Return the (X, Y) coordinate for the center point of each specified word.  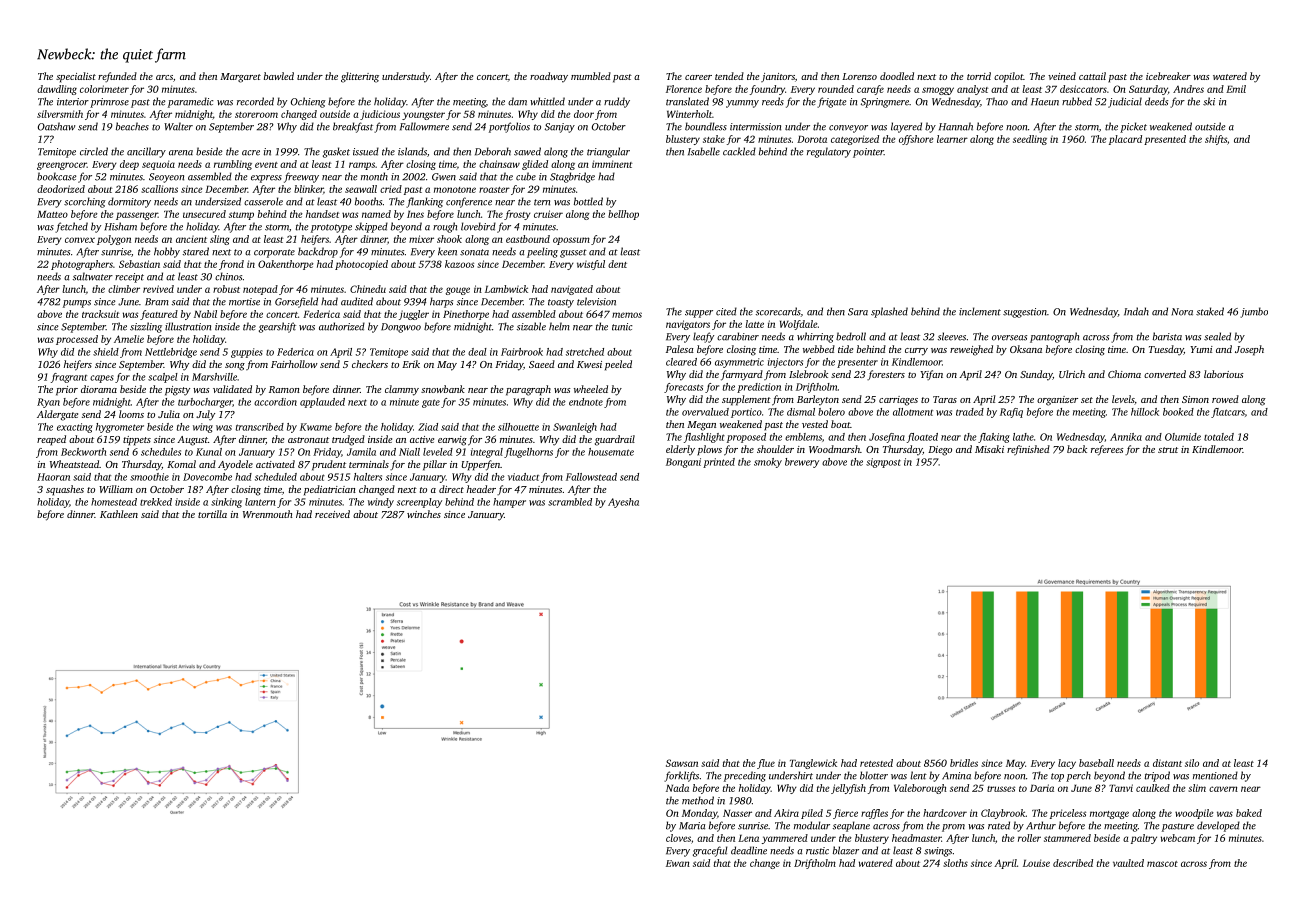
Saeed (542, 364)
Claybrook (1003, 814)
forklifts (681, 776)
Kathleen (119, 514)
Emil (1236, 89)
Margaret (240, 78)
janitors (778, 77)
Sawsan (682, 763)
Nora (1182, 312)
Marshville (214, 377)
